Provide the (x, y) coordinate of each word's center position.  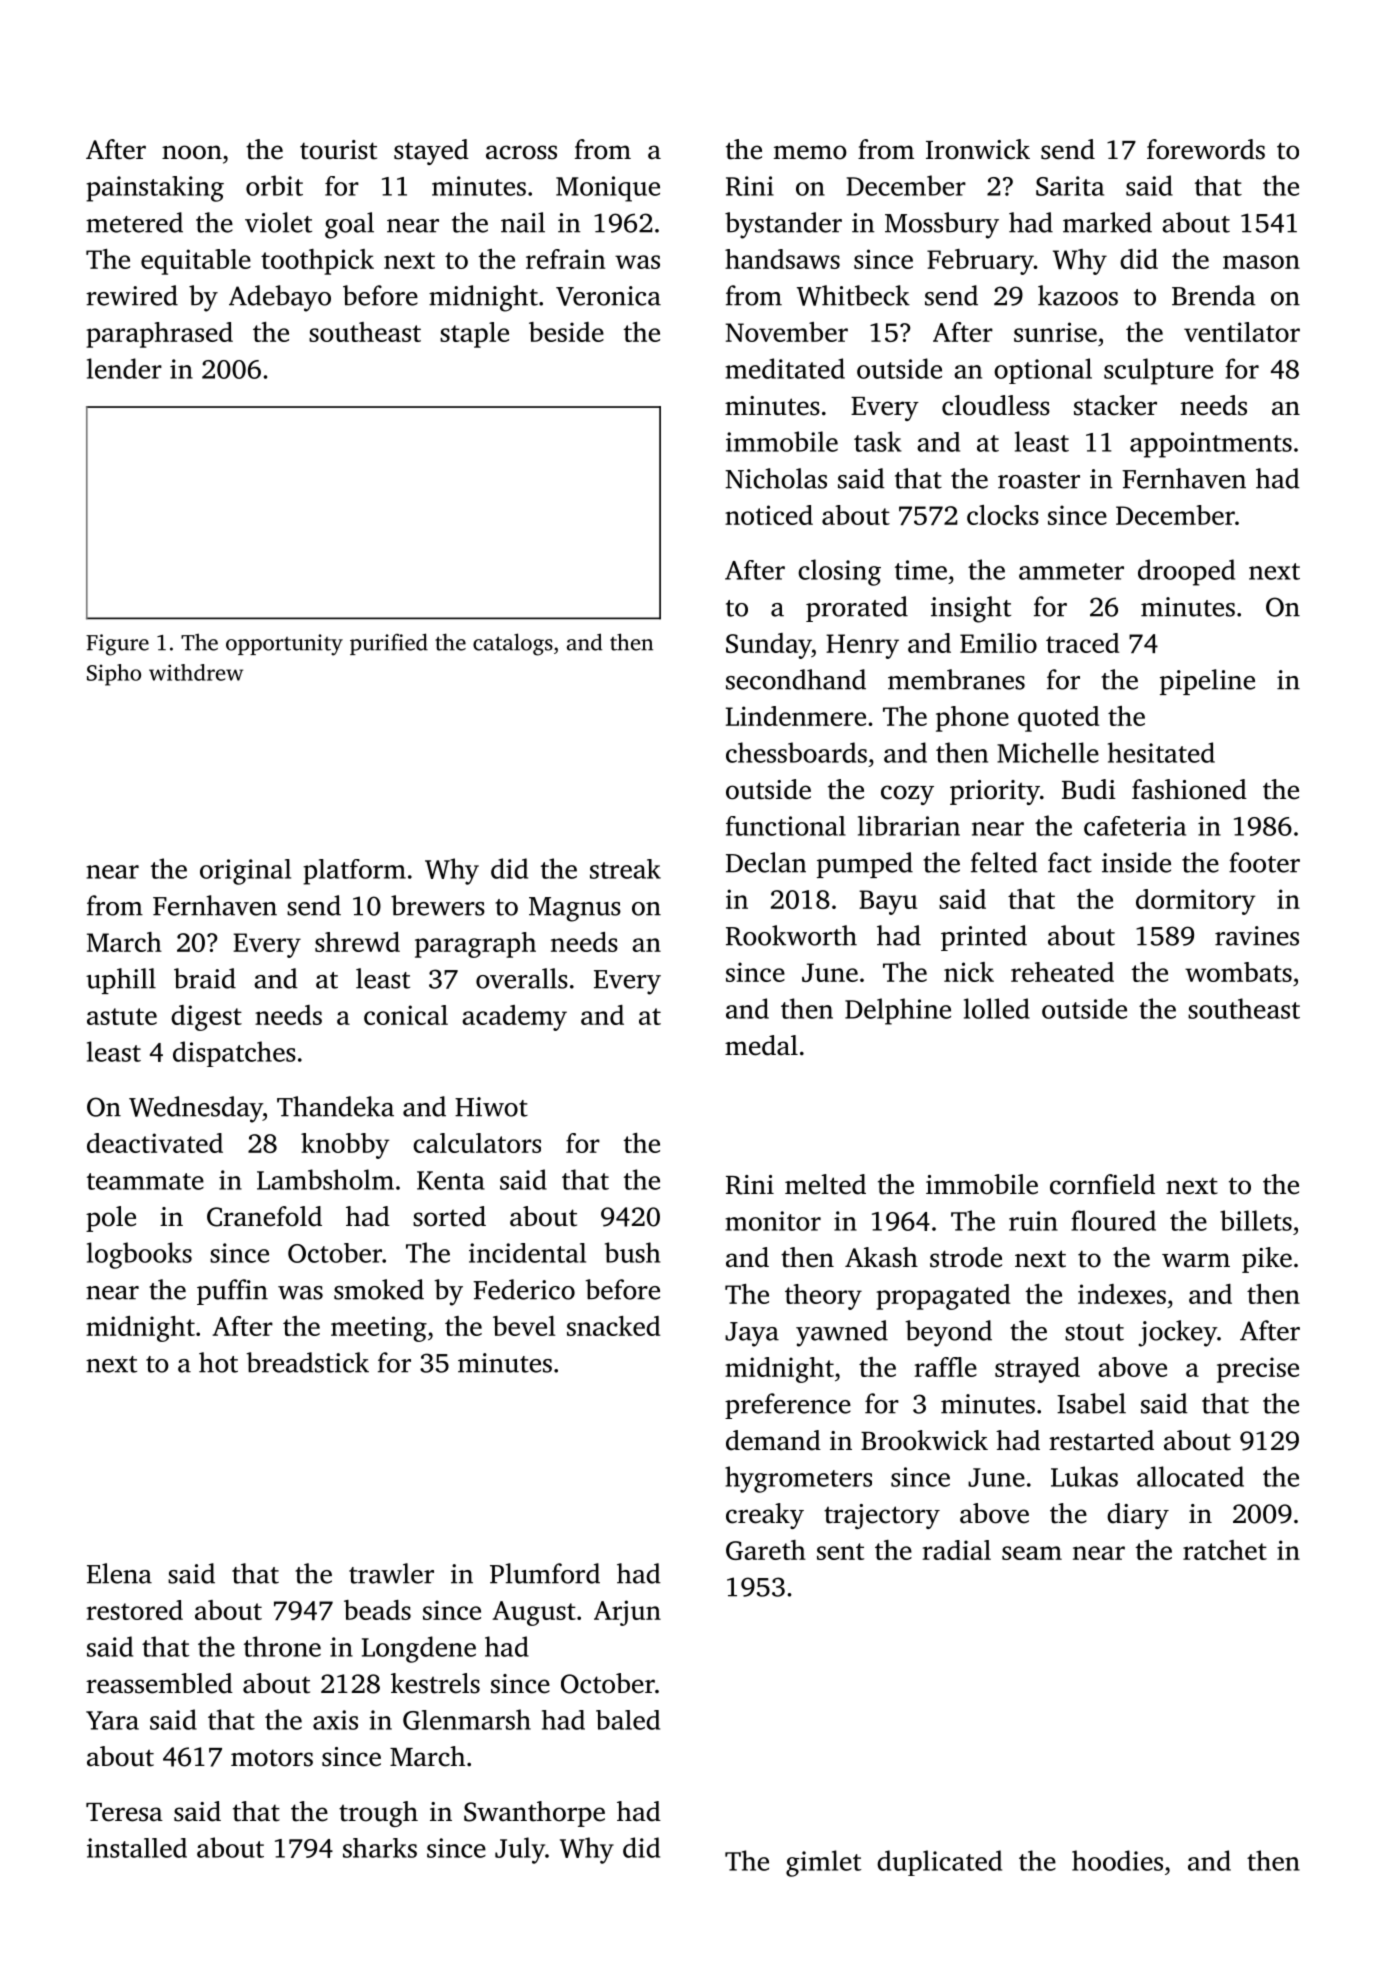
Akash (881, 1257)
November (787, 332)
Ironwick (978, 149)
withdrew (196, 672)
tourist (338, 150)
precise (1258, 1370)
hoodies (1117, 1860)
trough (378, 1814)
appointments (1211, 445)
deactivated (155, 1143)
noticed (769, 515)
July (520, 1850)
